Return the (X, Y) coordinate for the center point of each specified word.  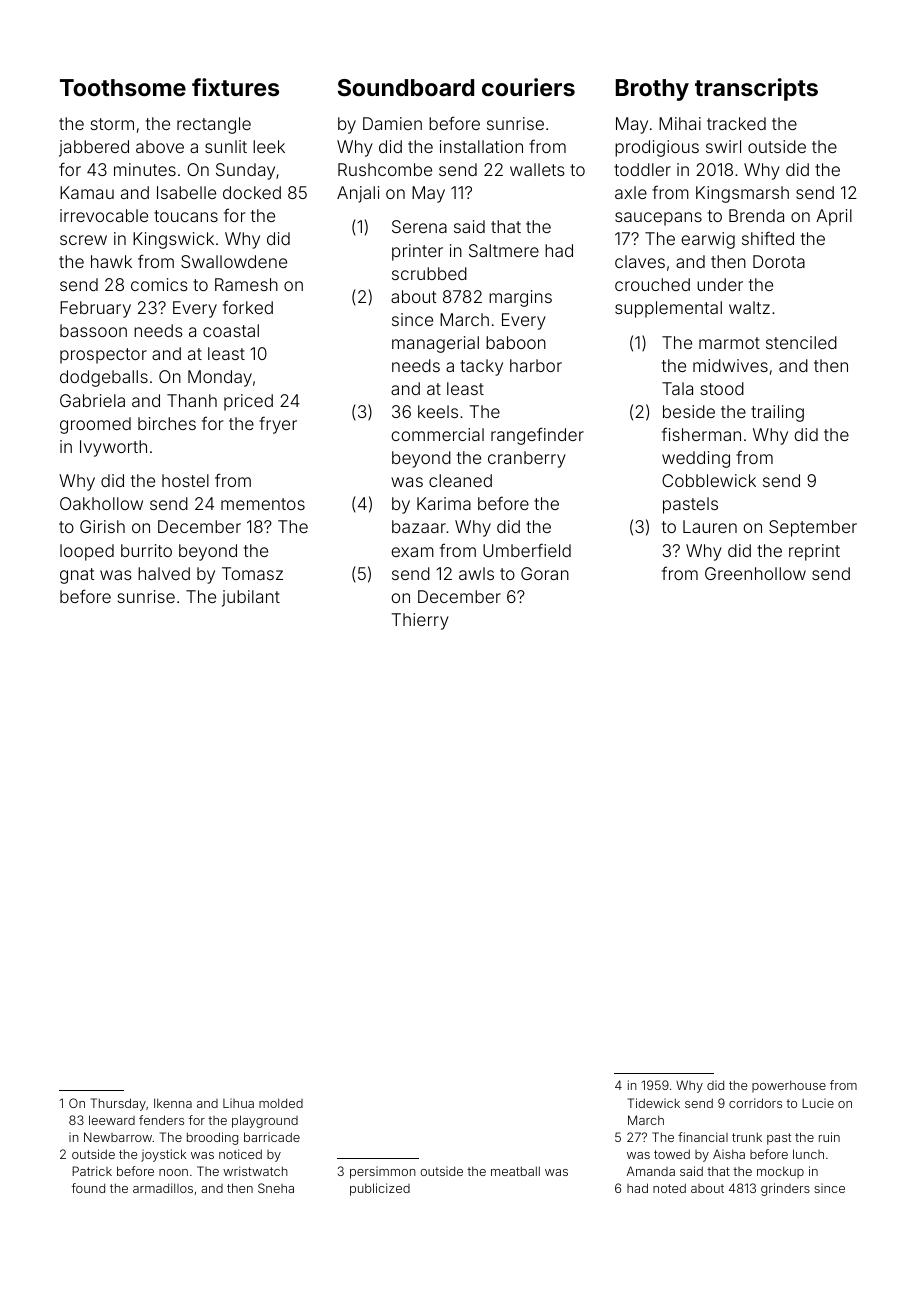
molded (281, 1103)
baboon (516, 342)
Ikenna (173, 1103)
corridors (755, 1103)
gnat (77, 576)
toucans (186, 216)
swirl (723, 146)
